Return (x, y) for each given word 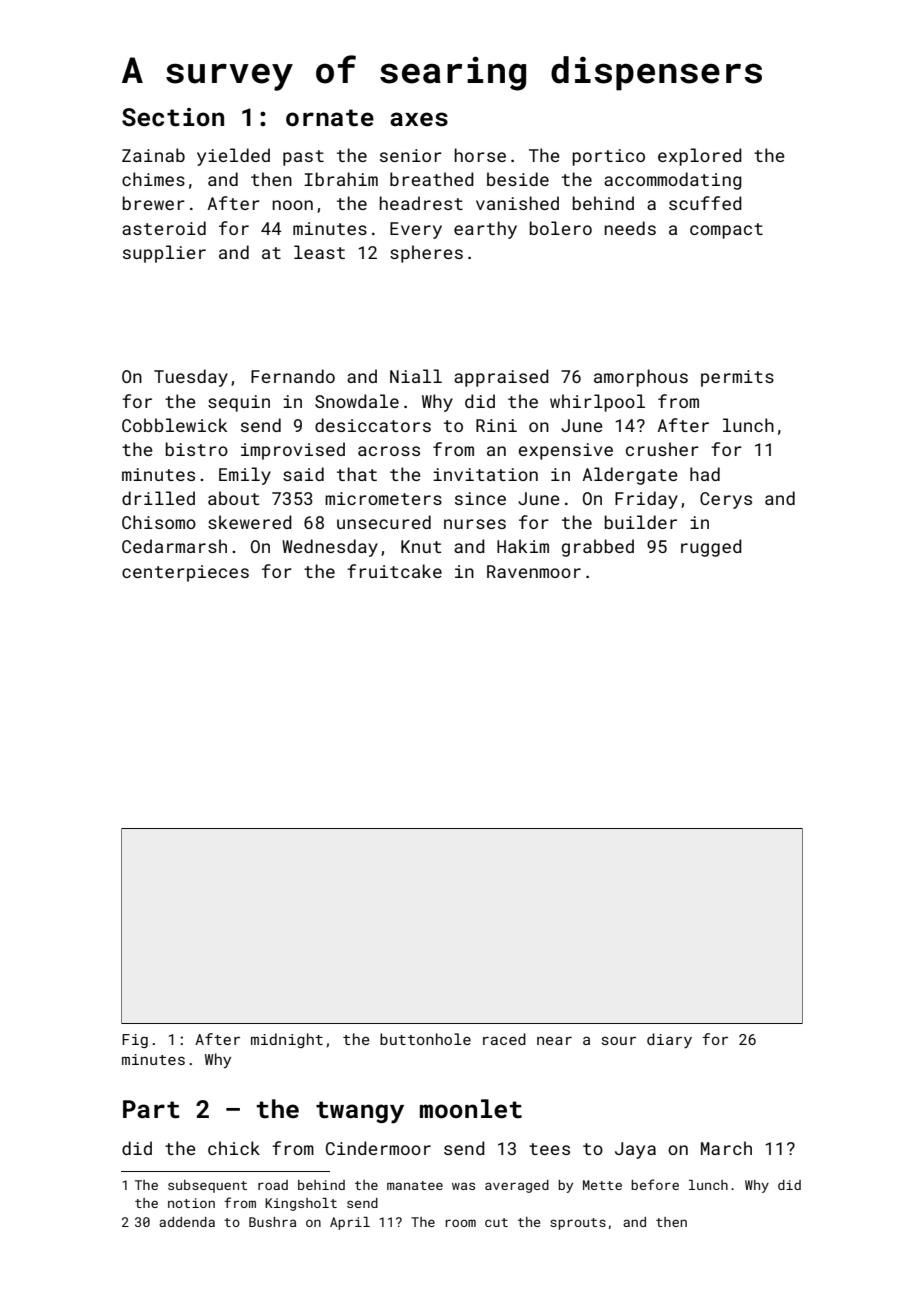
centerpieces (185, 573)
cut (496, 1222)
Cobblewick (174, 425)
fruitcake (394, 571)
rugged (711, 548)
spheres (426, 254)
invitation (485, 474)
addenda (187, 1222)
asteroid (164, 228)
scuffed (705, 203)
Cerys (726, 500)
